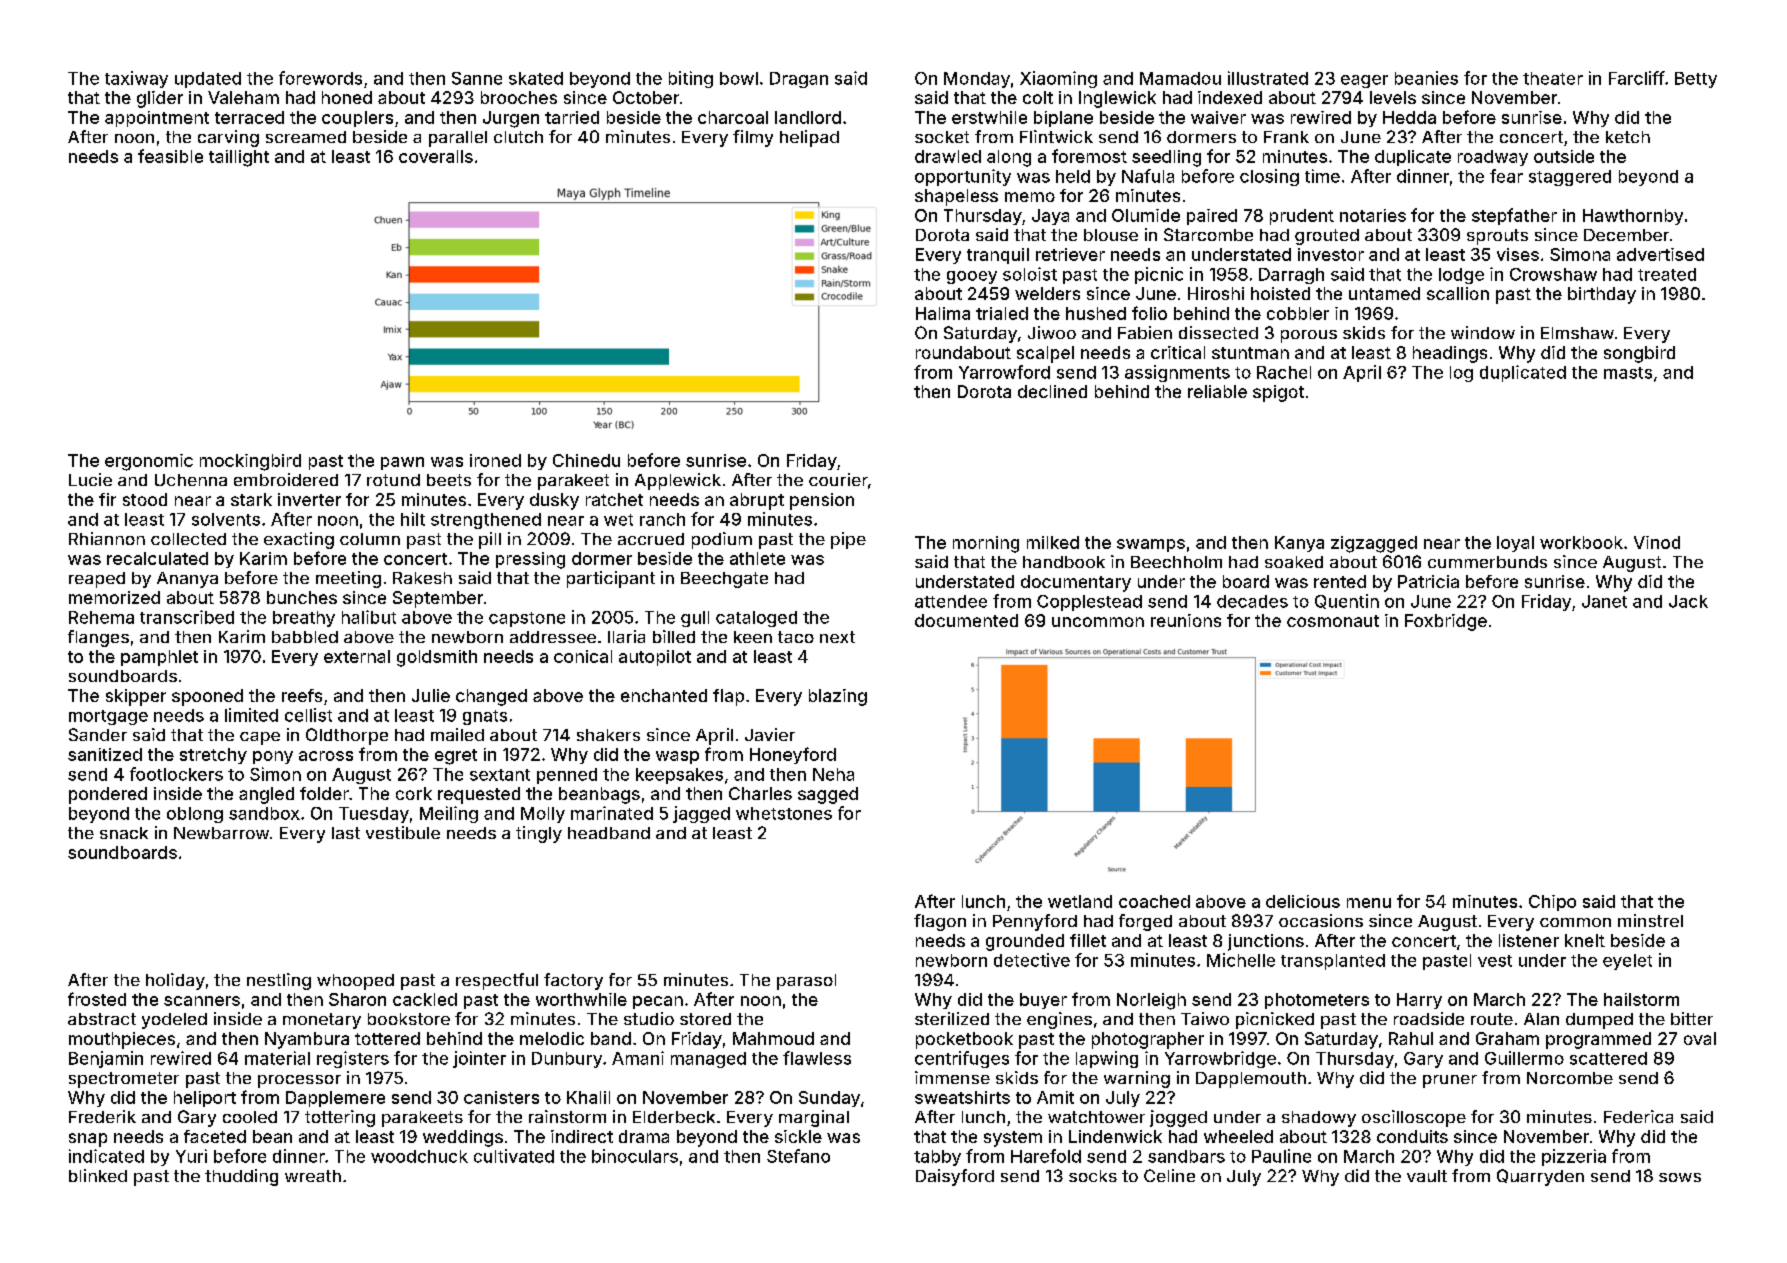 Image resolution: width=1787 pixels, height=1263 pixels. What do you see at coordinates (1115, 1136) in the image?
I see `Lindenwick` at bounding box center [1115, 1136].
